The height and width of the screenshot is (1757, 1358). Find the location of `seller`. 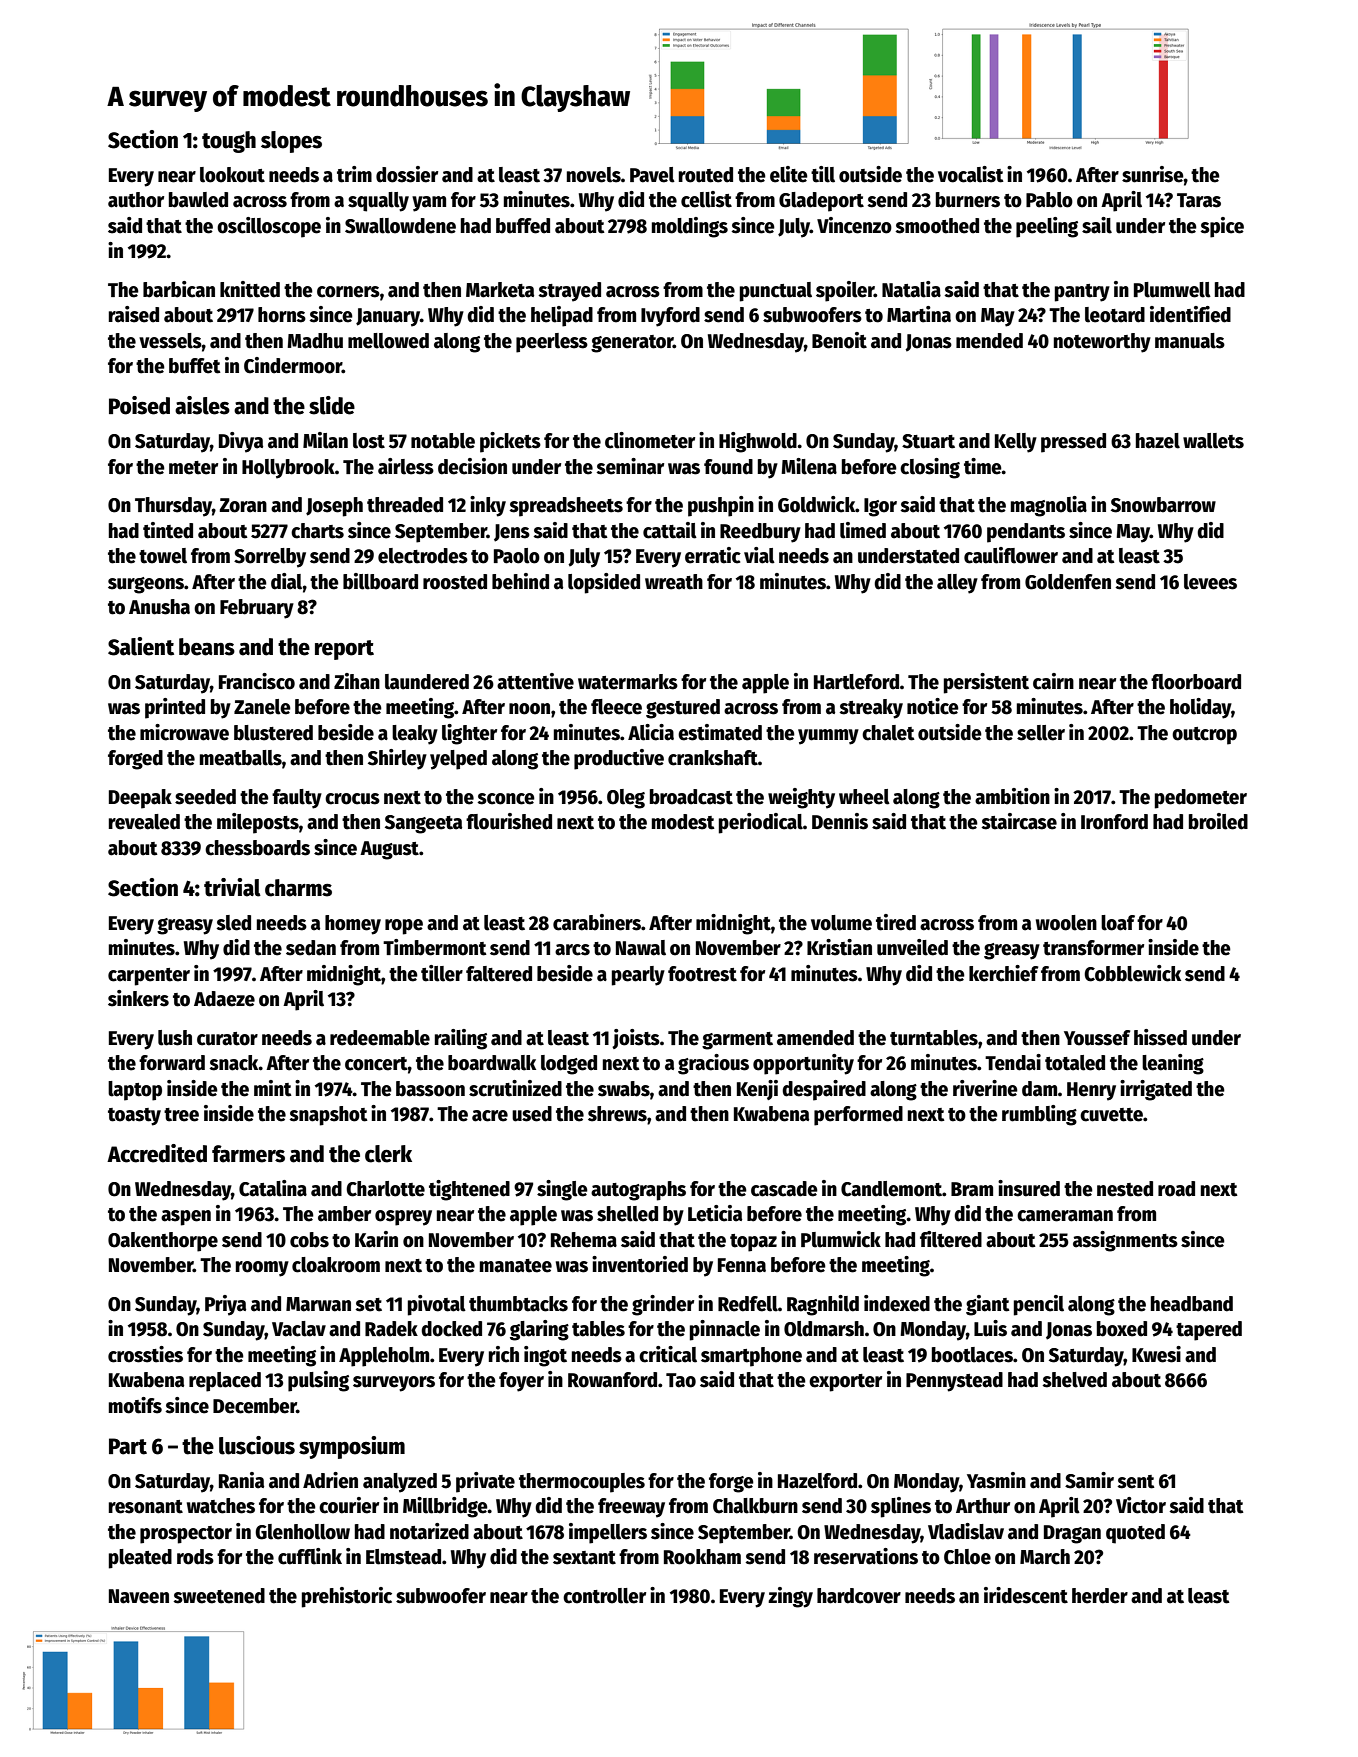

seller is located at coordinates (1041, 733).
